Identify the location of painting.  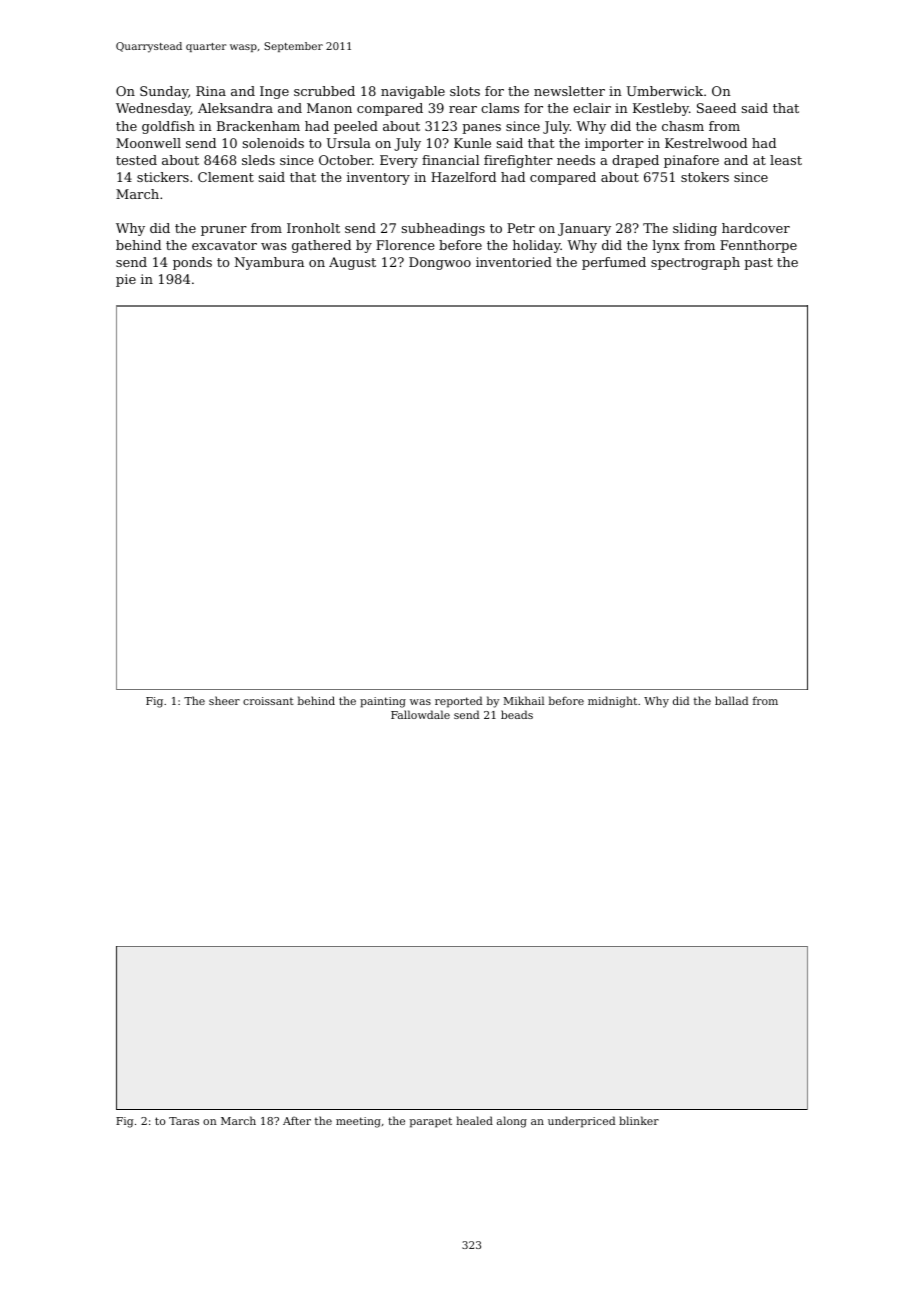
(383, 702).
